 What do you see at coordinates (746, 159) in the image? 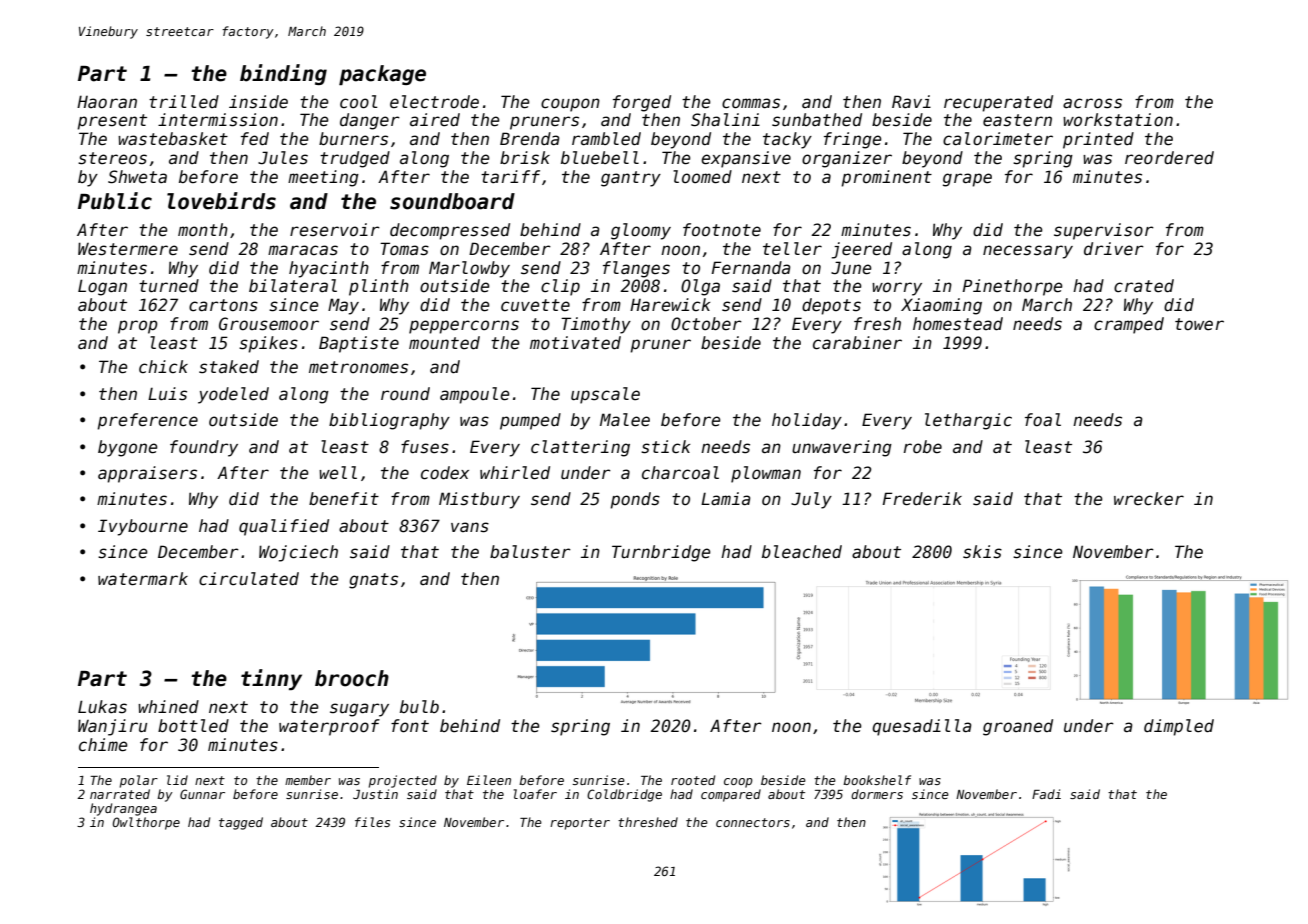
I see `expansive` at bounding box center [746, 159].
